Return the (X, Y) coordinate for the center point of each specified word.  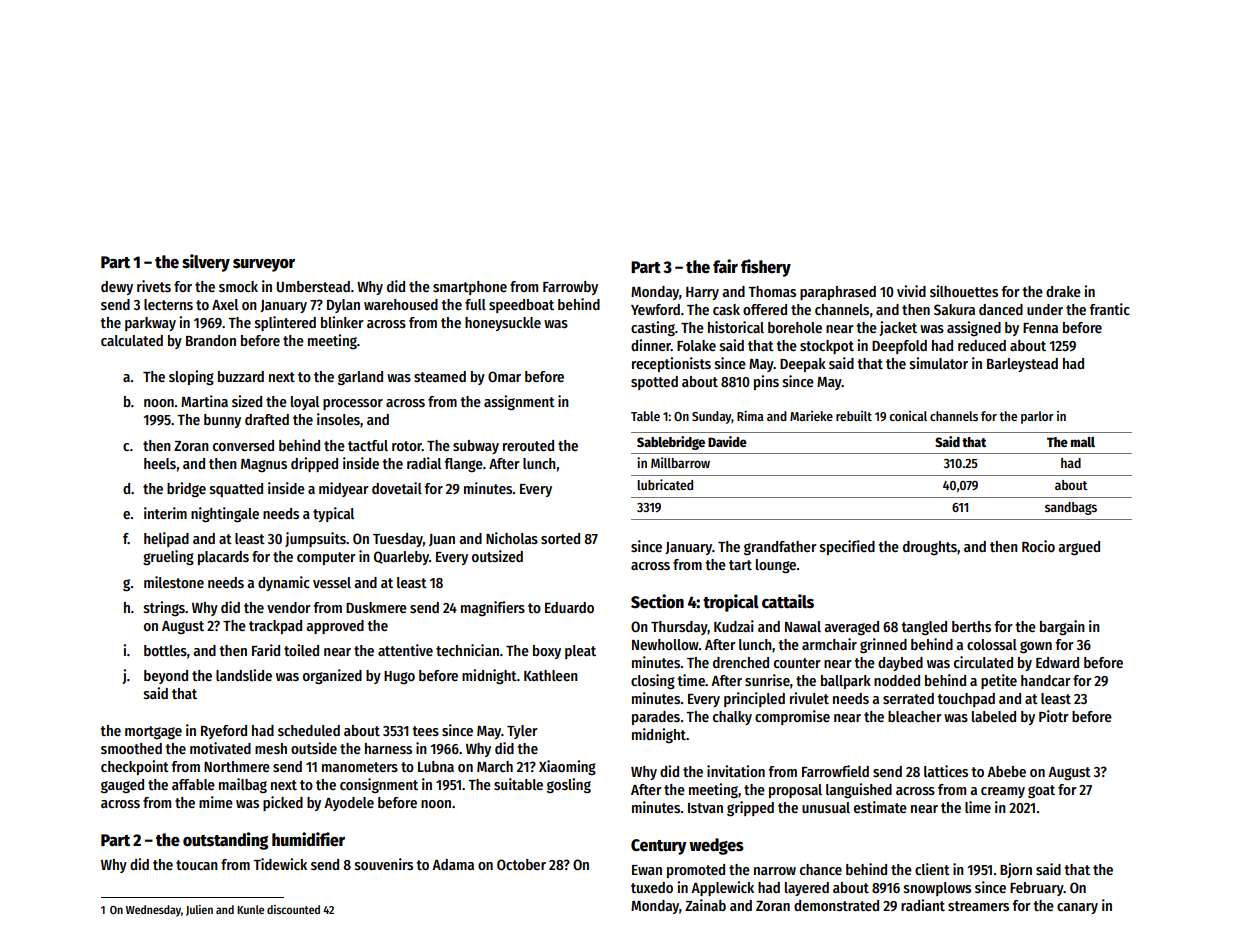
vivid (911, 291)
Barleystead (1022, 365)
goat (1041, 792)
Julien (199, 910)
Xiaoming (567, 767)
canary (1077, 908)
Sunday (712, 417)
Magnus (264, 465)
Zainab (705, 905)
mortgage (153, 732)
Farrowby (570, 288)
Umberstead (313, 286)
